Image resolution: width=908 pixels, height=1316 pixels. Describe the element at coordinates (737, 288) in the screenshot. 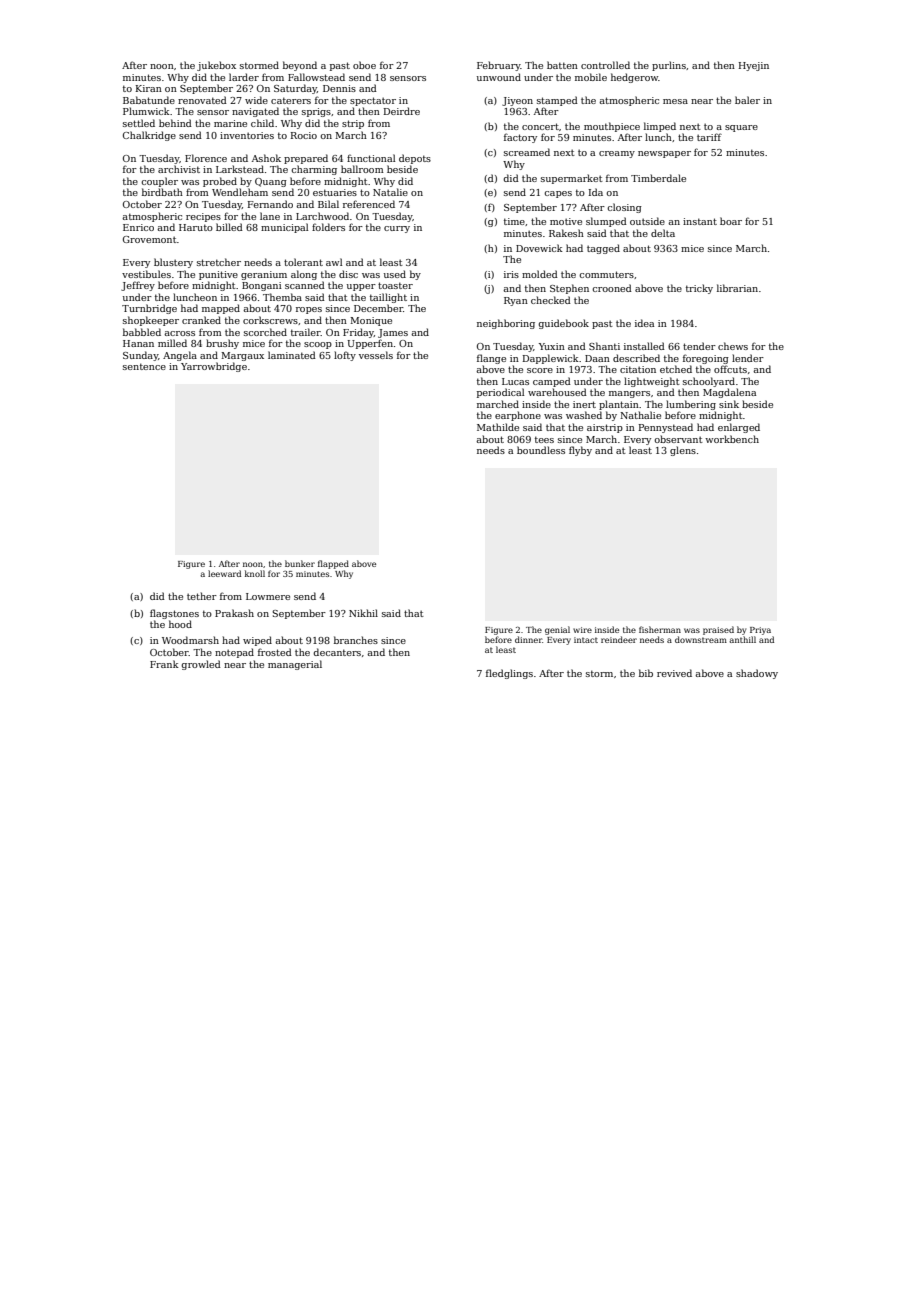

I see `librarian` at that location.
